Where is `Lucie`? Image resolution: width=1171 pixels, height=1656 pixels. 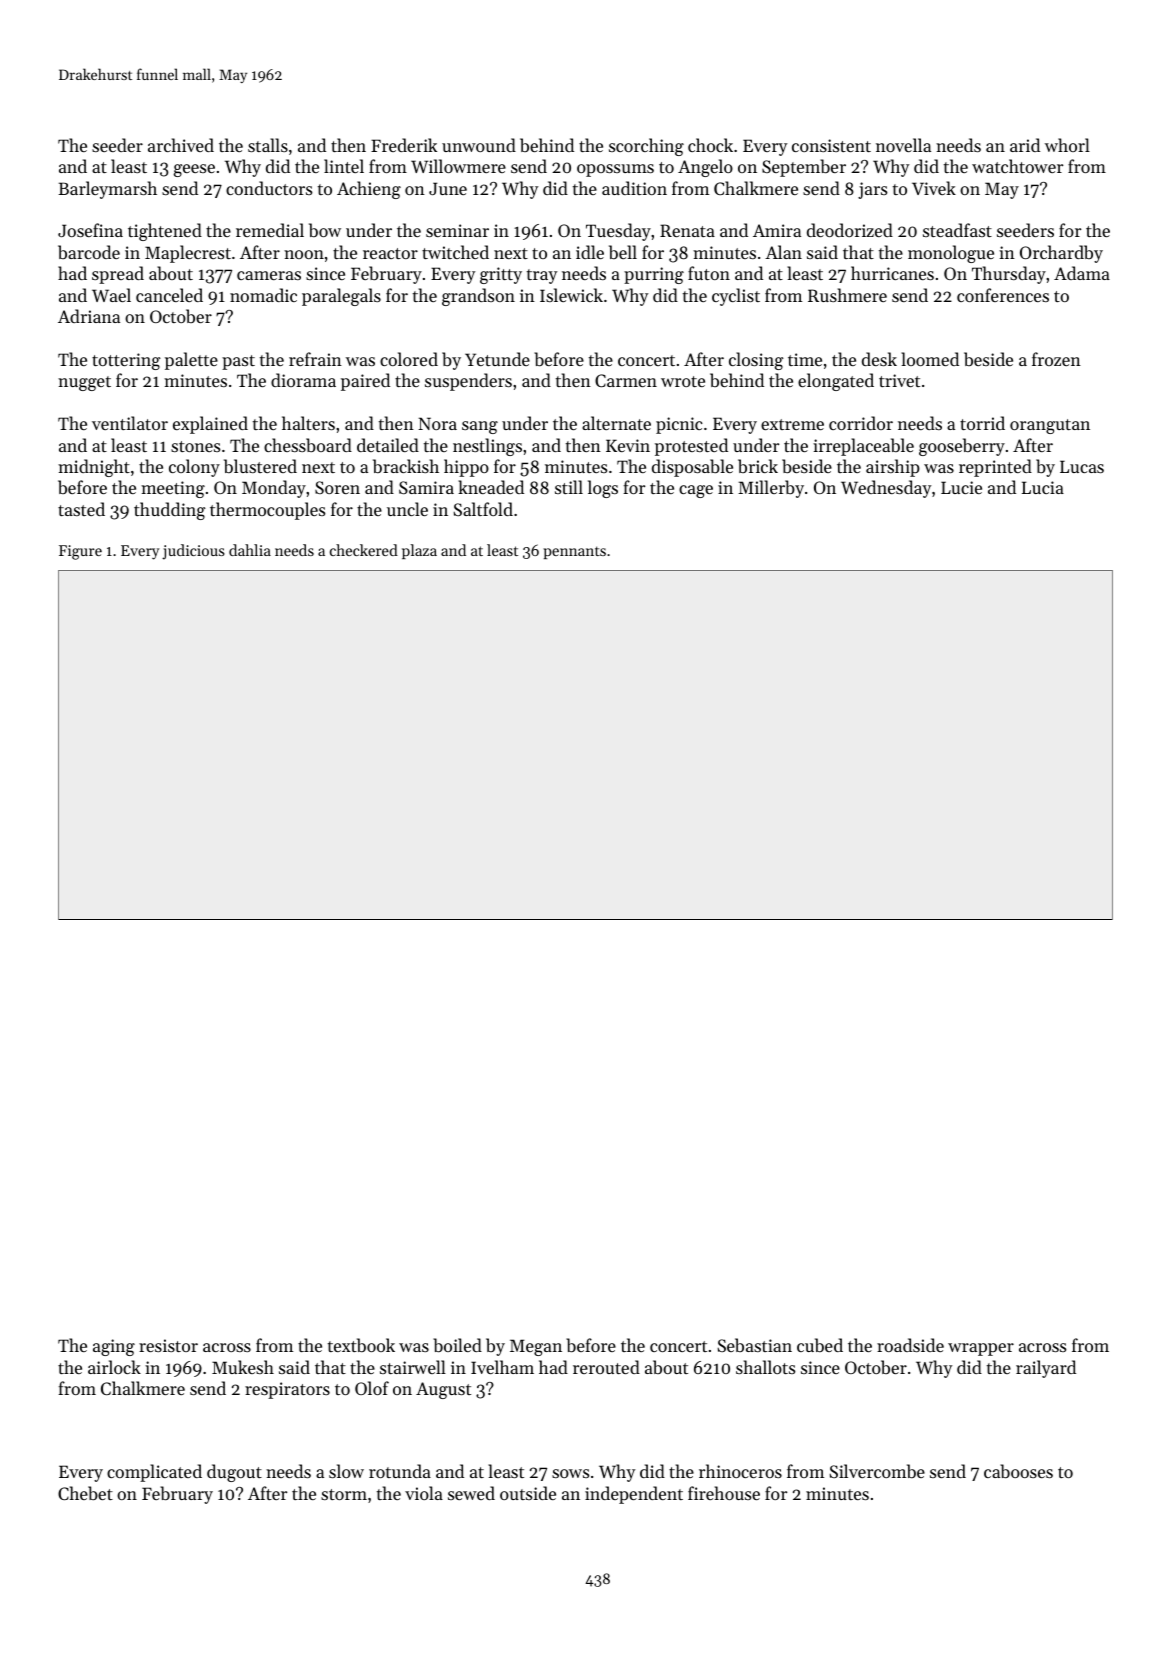 Lucie is located at coordinates (961, 487).
